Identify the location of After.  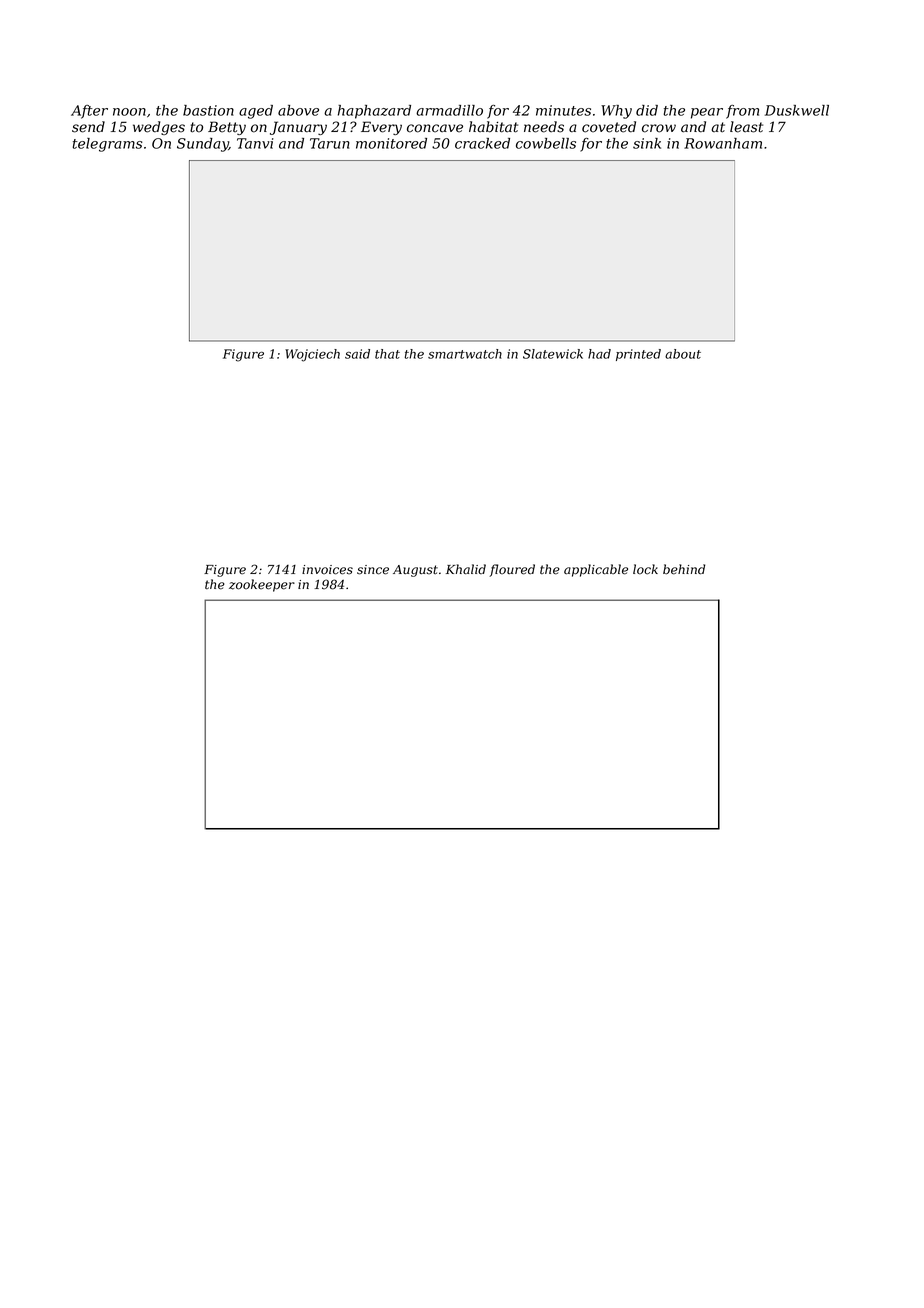
(89, 112).
